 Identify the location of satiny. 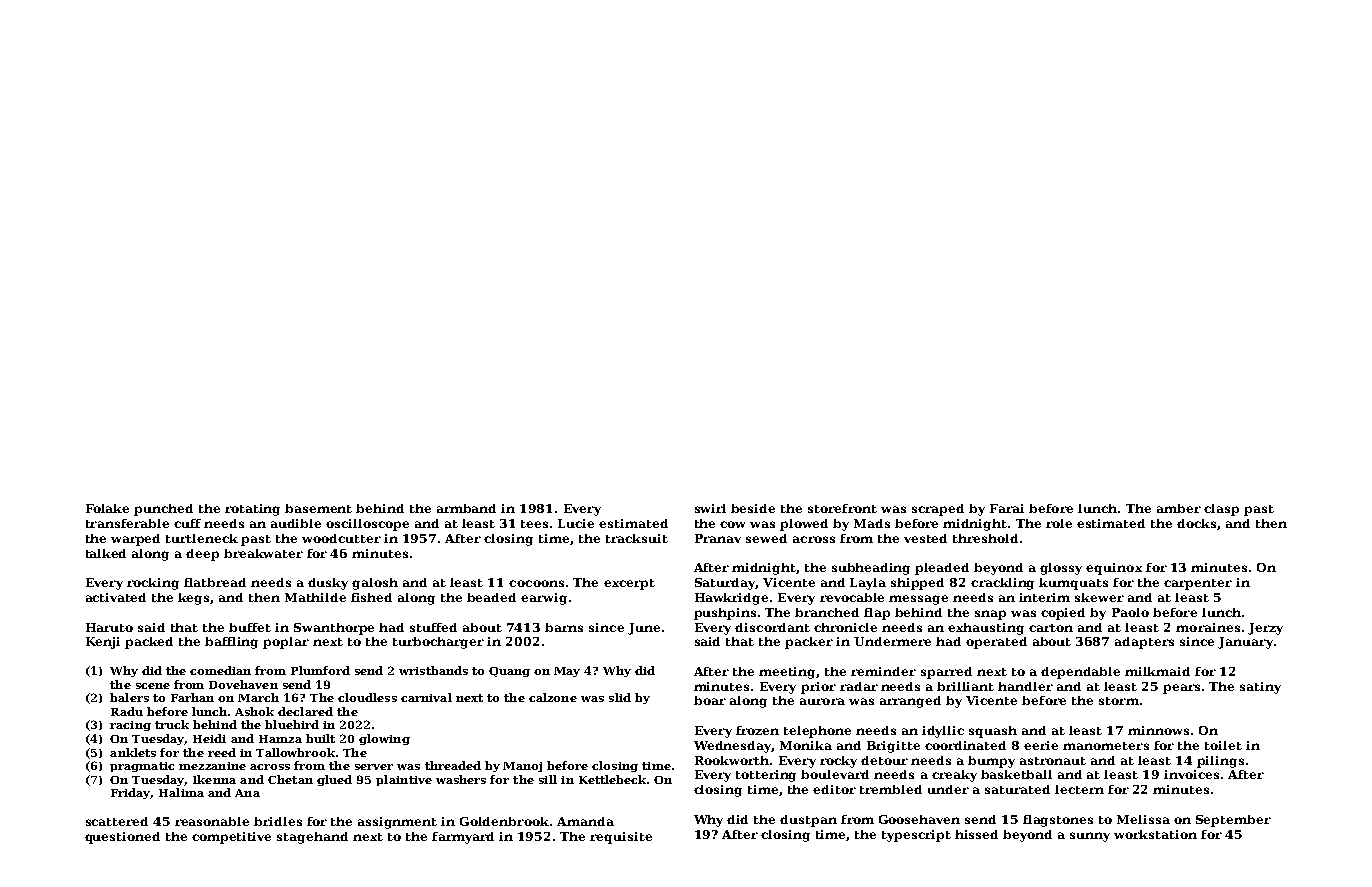
(1260, 688).
